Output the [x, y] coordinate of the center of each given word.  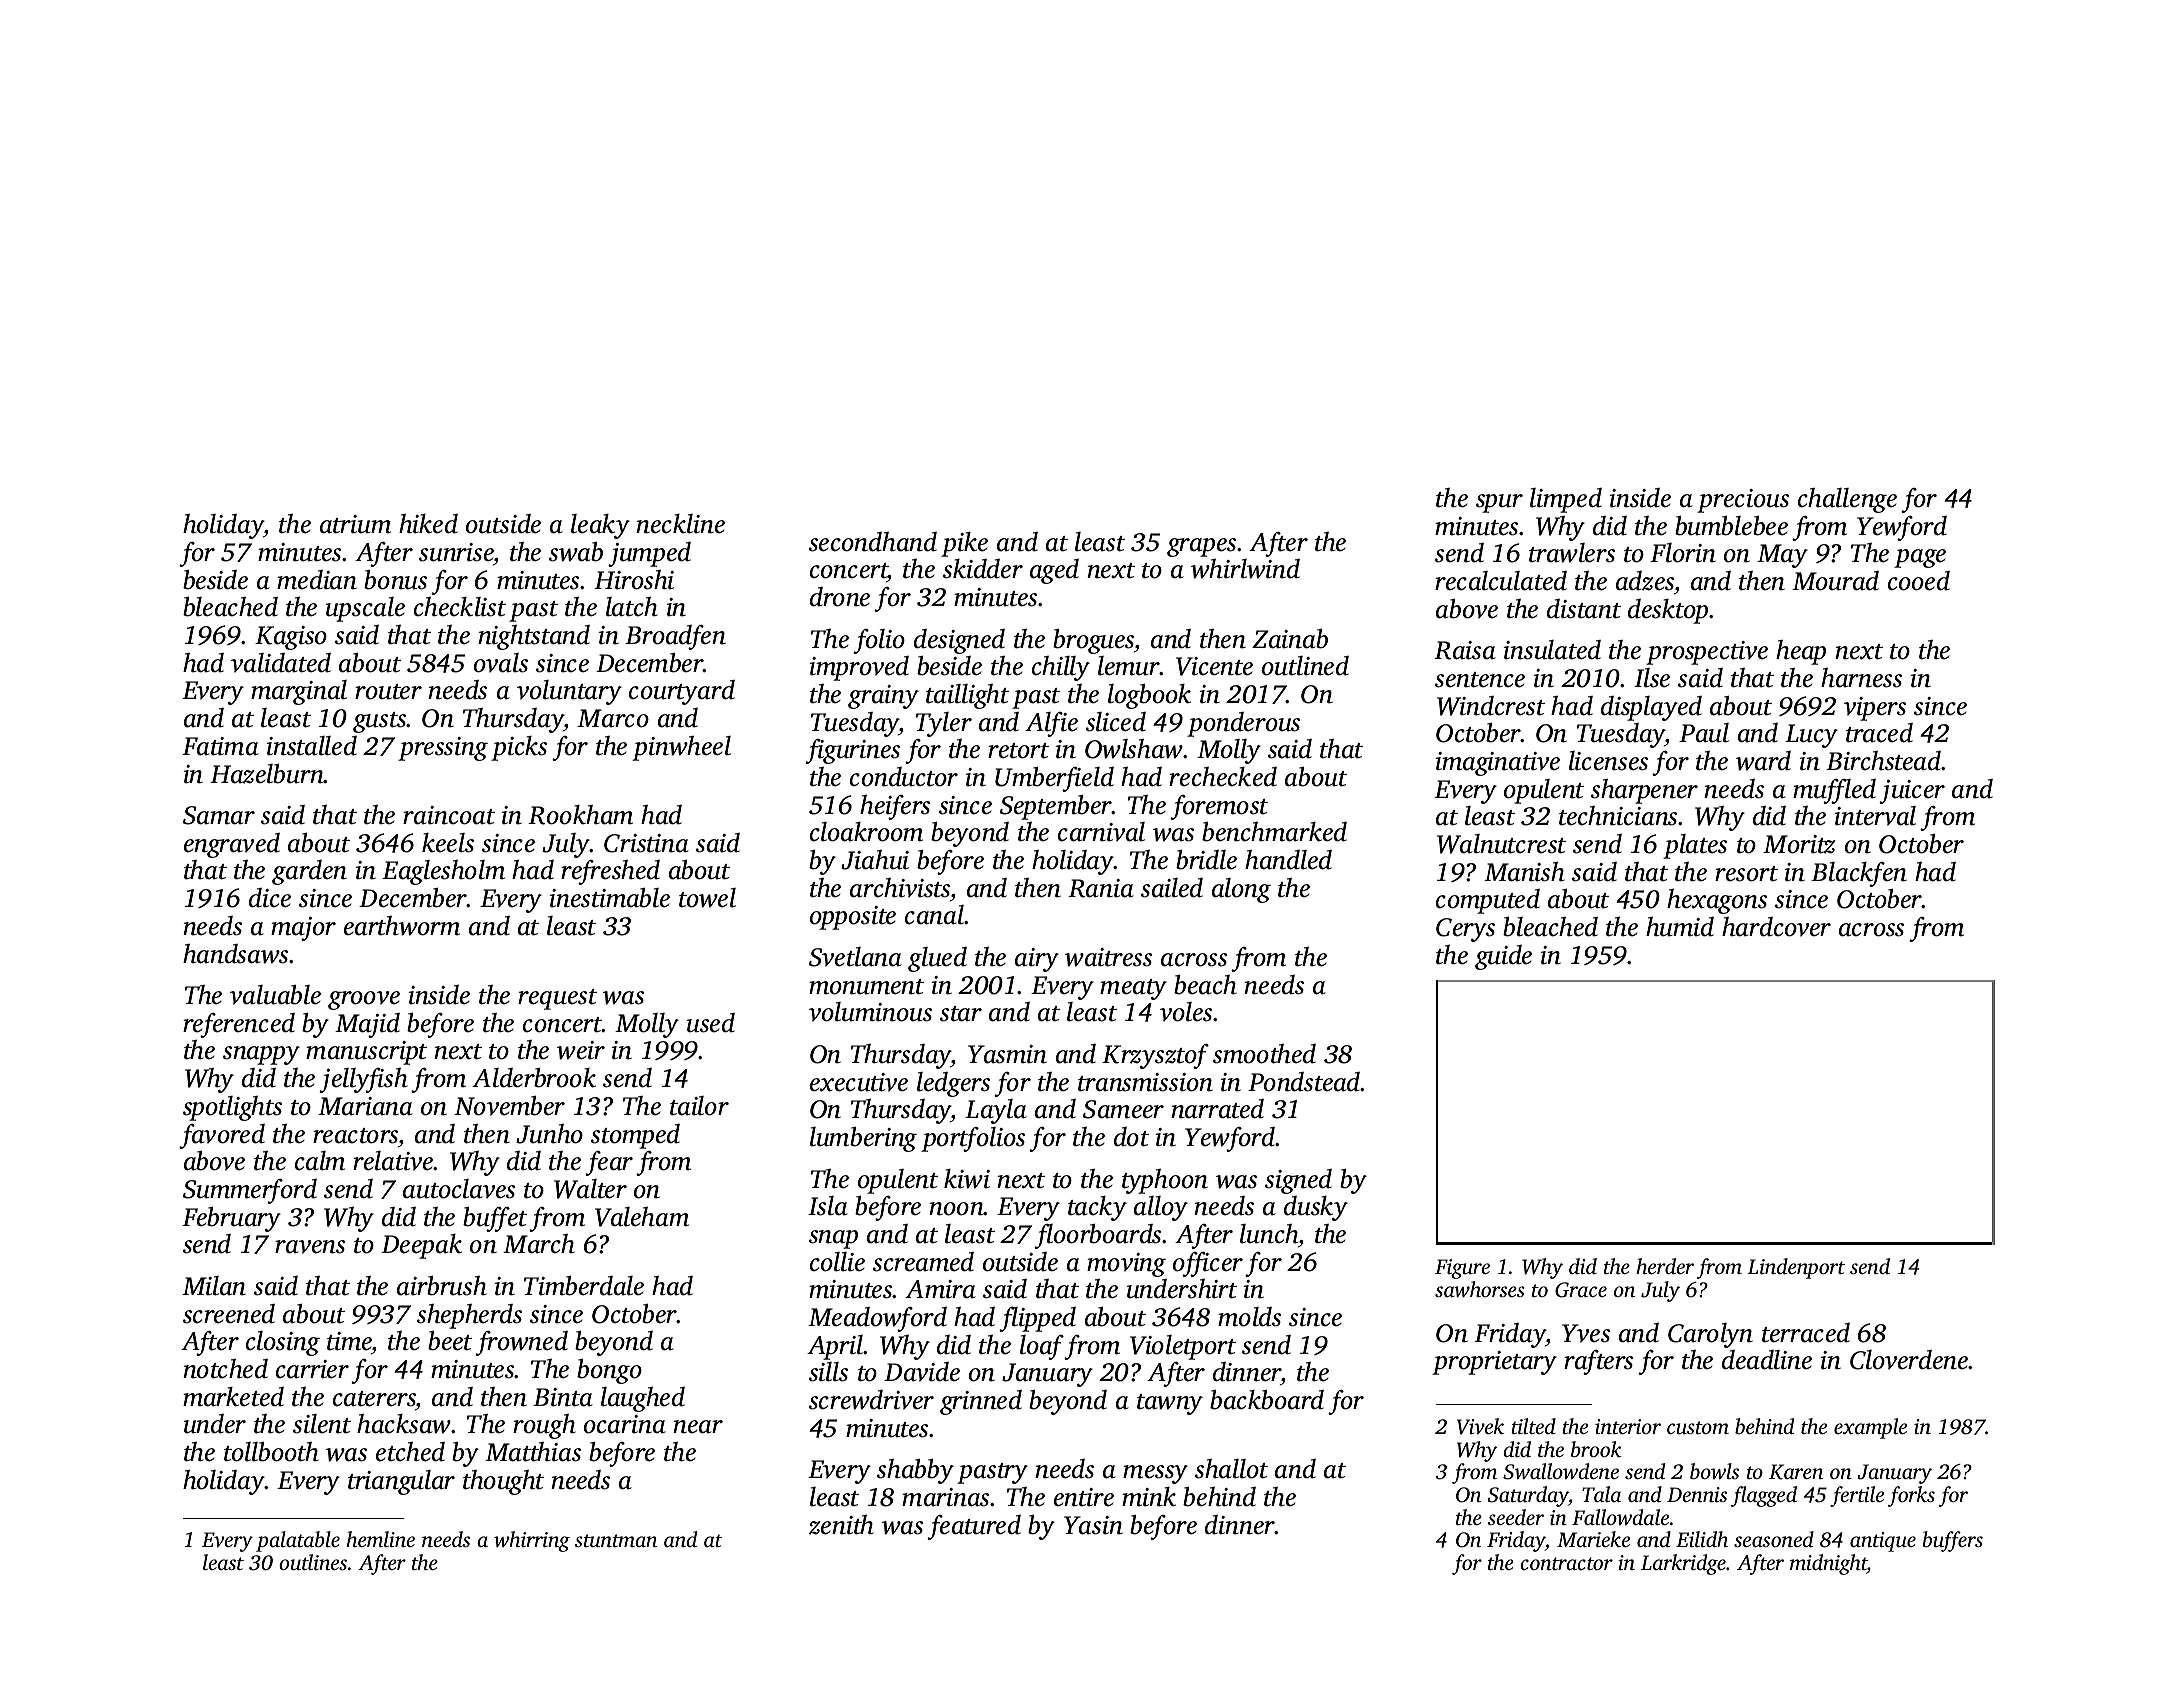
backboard [1267, 1400]
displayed [1651, 708]
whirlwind [1245, 569]
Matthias [533, 1452]
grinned [981, 1402]
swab [576, 552]
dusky [1316, 1208]
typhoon [1165, 1181]
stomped [635, 1136]
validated [281, 663]
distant [1584, 609]
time [349, 1343]
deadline [1767, 1360]
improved [859, 668]
